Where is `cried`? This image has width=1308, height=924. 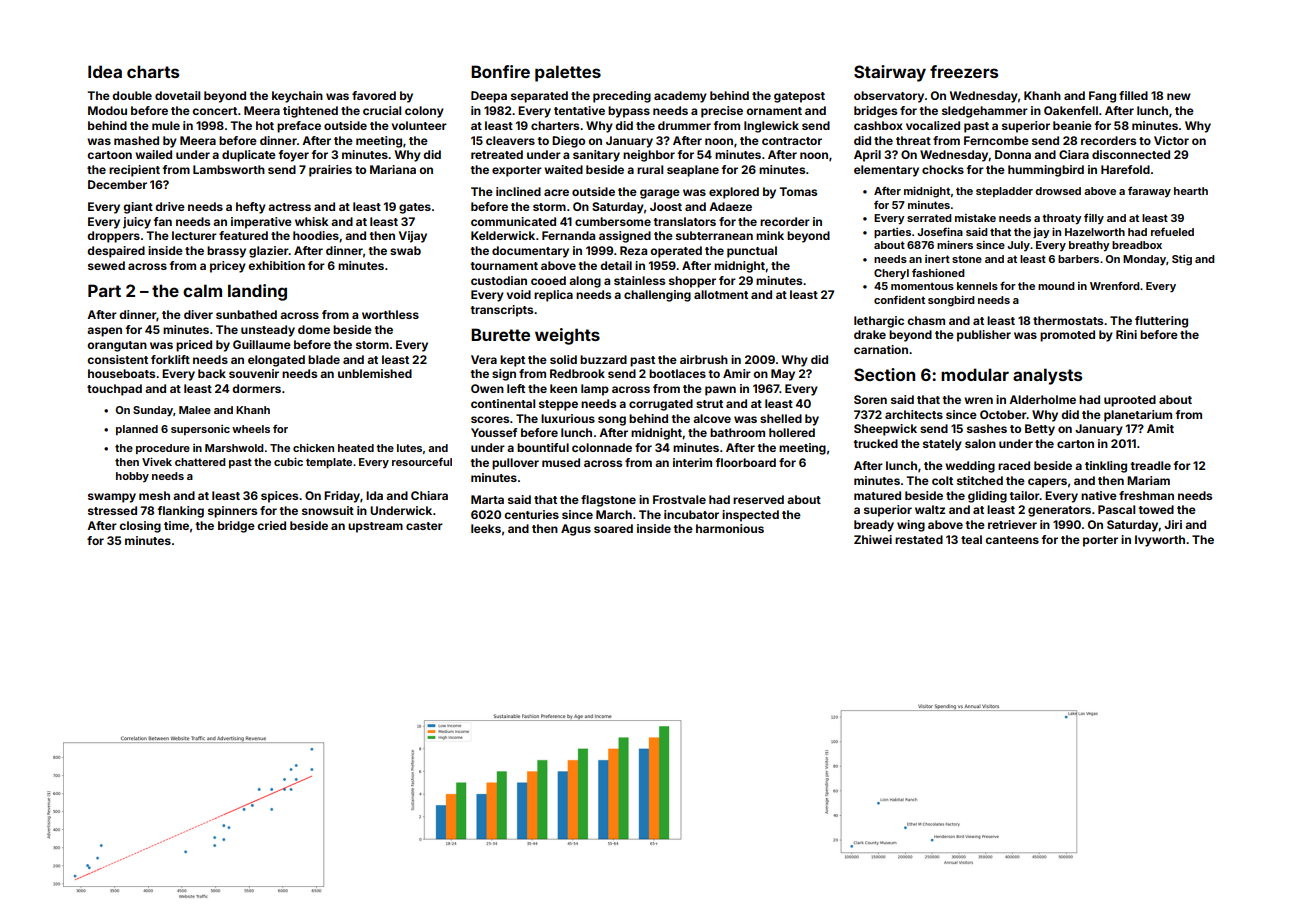 cried is located at coordinates (271, 525).
